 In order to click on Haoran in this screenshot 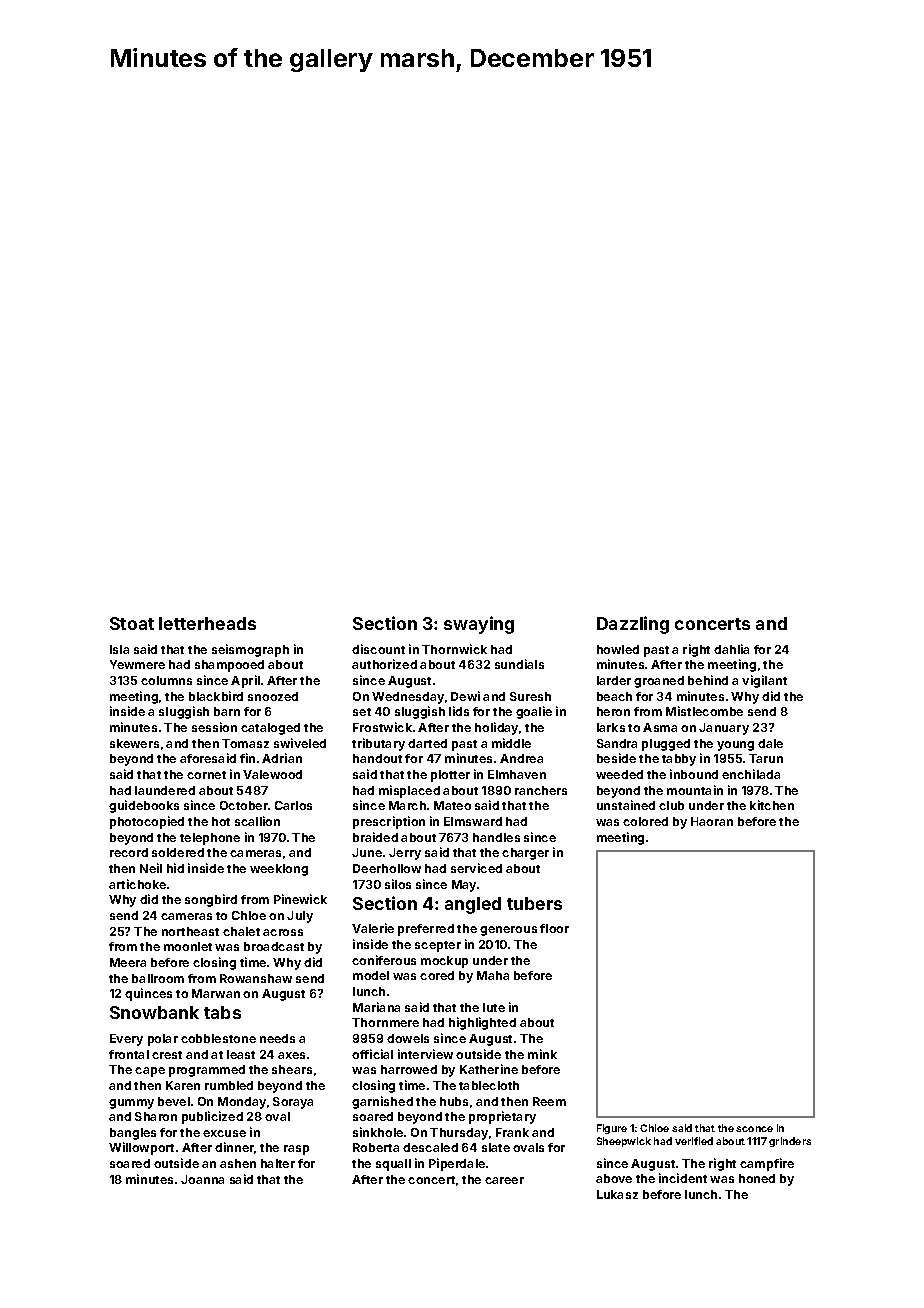, I will do `click(712, 821)`.
